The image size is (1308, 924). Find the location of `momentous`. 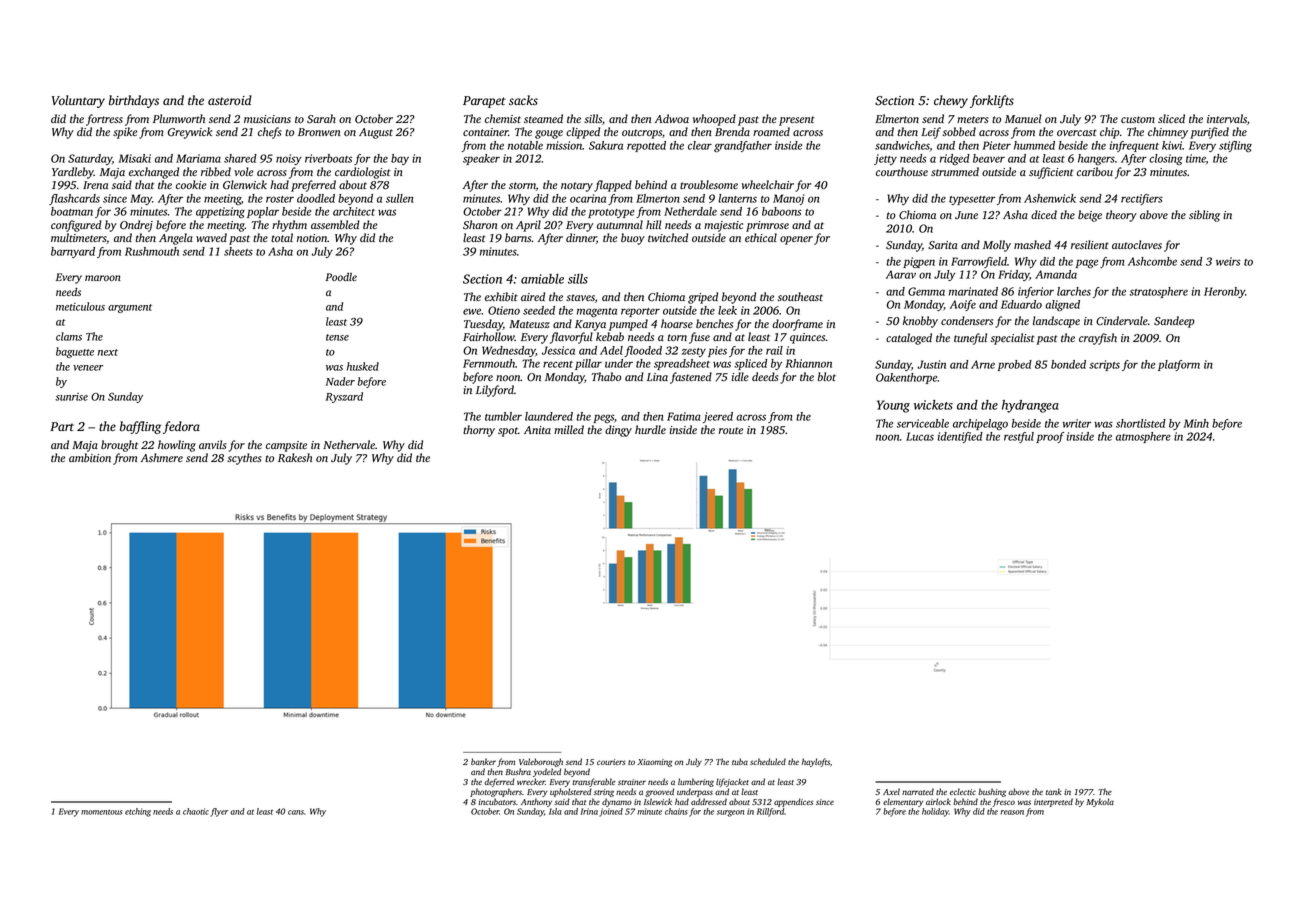

momentous is located at coordinates (102, 812).
